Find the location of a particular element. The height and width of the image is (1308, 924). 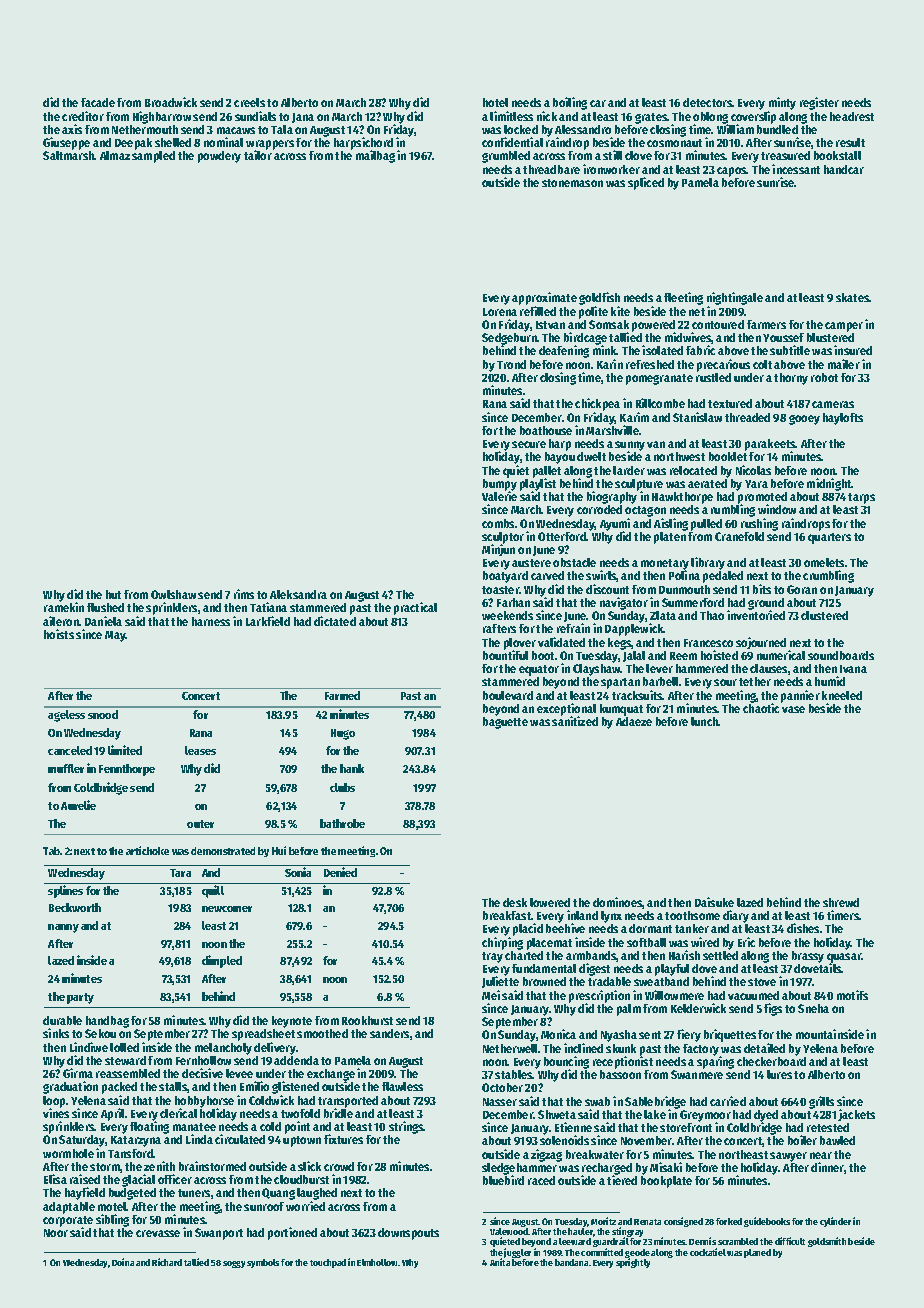

powered is located at coordinates (653, 326).
